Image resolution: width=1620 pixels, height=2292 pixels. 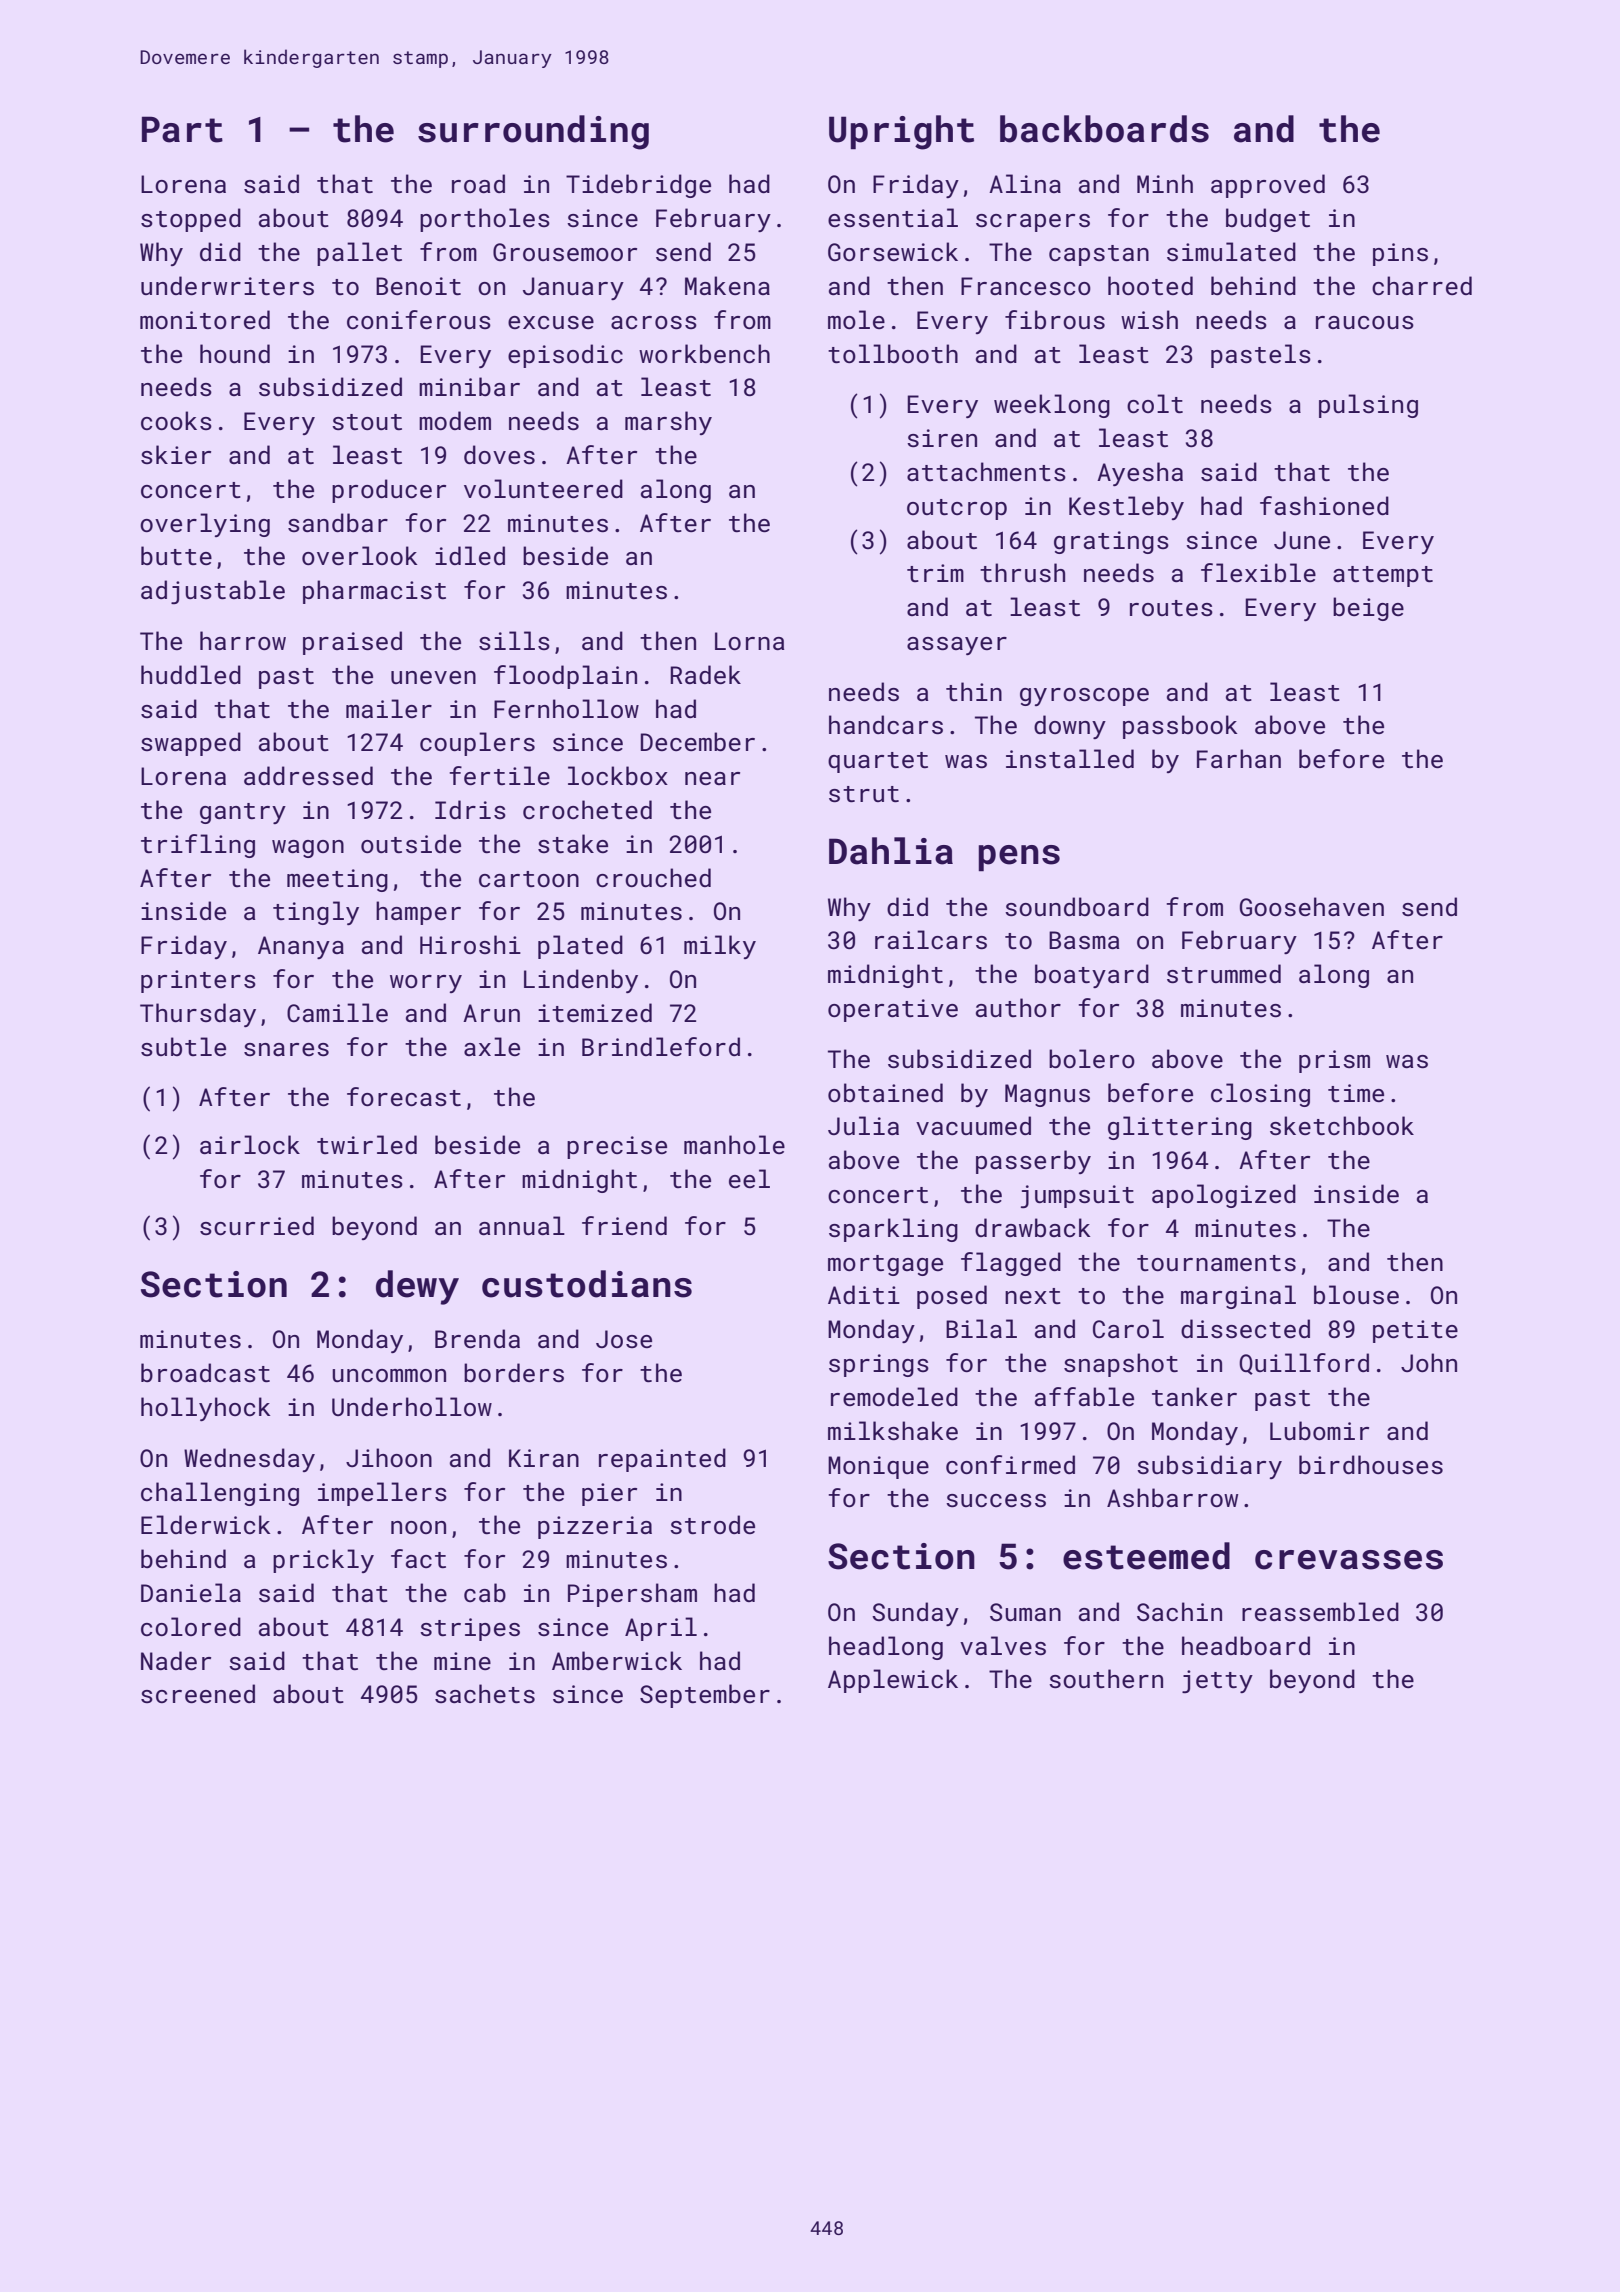 I want to click on attempt, so click(x=1383, y=576).
